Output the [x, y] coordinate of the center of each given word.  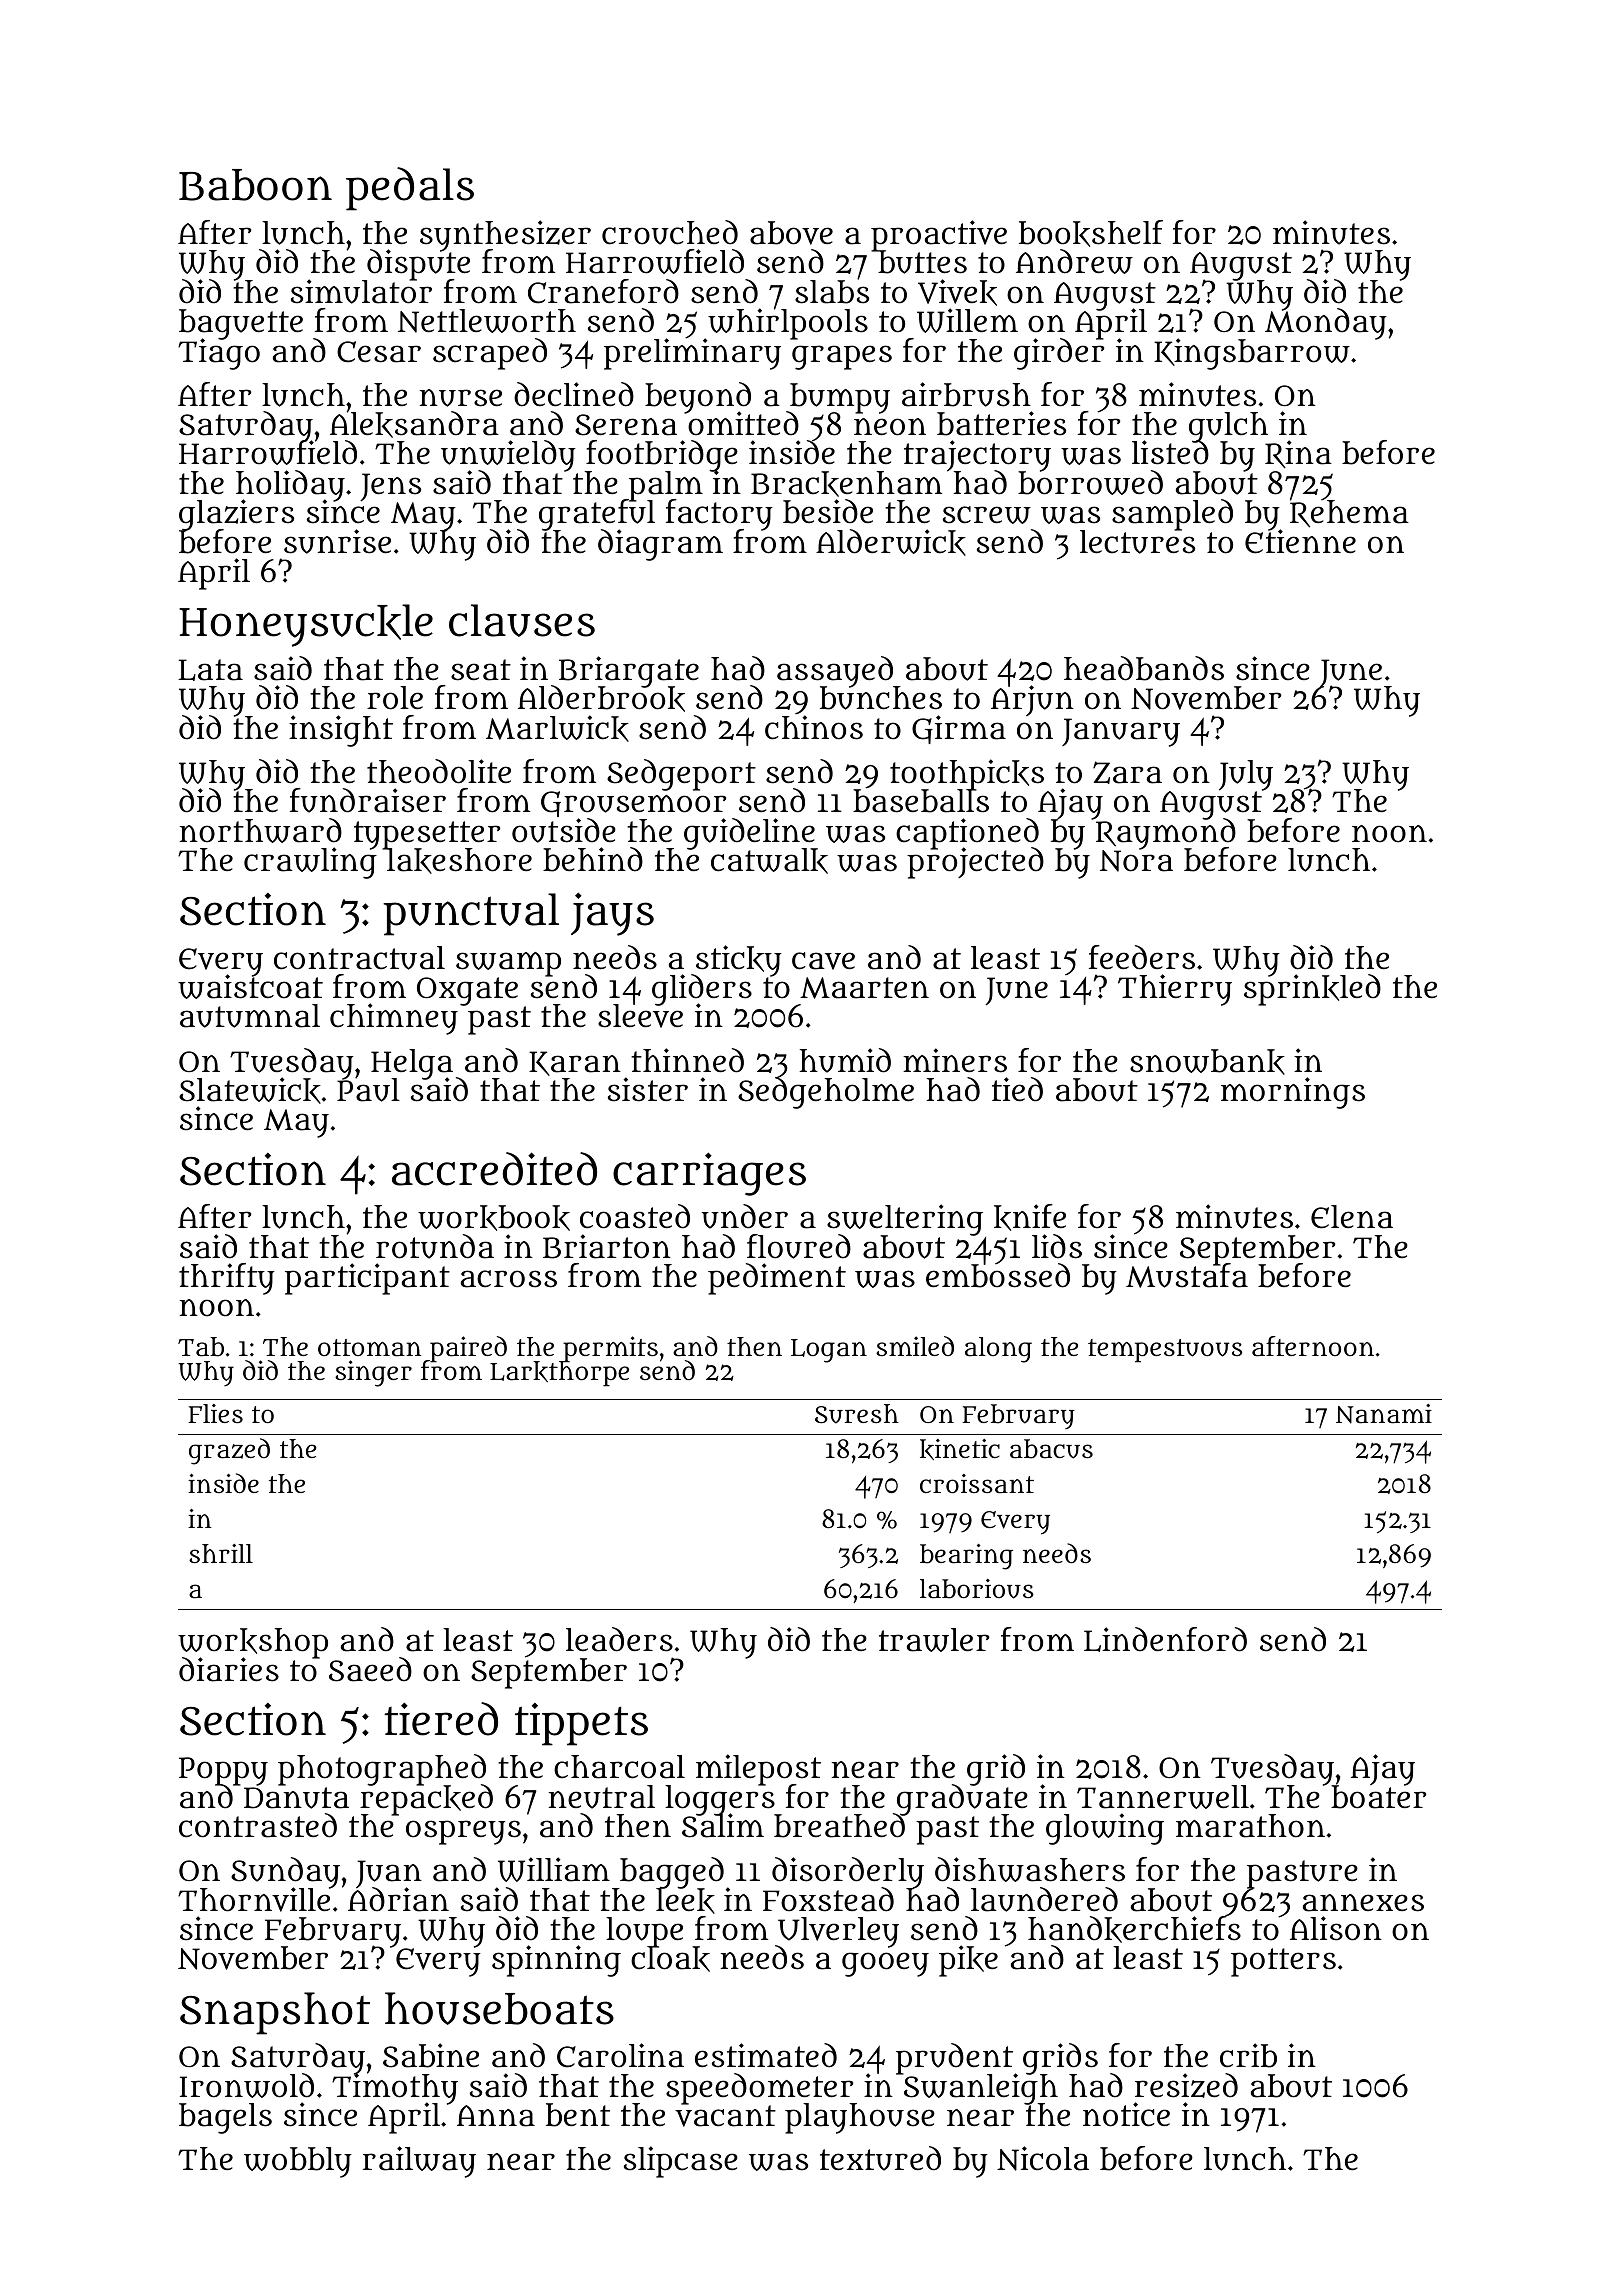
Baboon [255, 185]
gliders [702, 989]
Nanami [1384, 1414]
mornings [1293, 1093]
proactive [939, 236]
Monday [1326, 325]
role [395, 698]
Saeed [370, 1670]
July [1246, 775]
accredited [494, 1169]
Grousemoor [633, 804]
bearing [966, 1557]
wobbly [298, 2162]
